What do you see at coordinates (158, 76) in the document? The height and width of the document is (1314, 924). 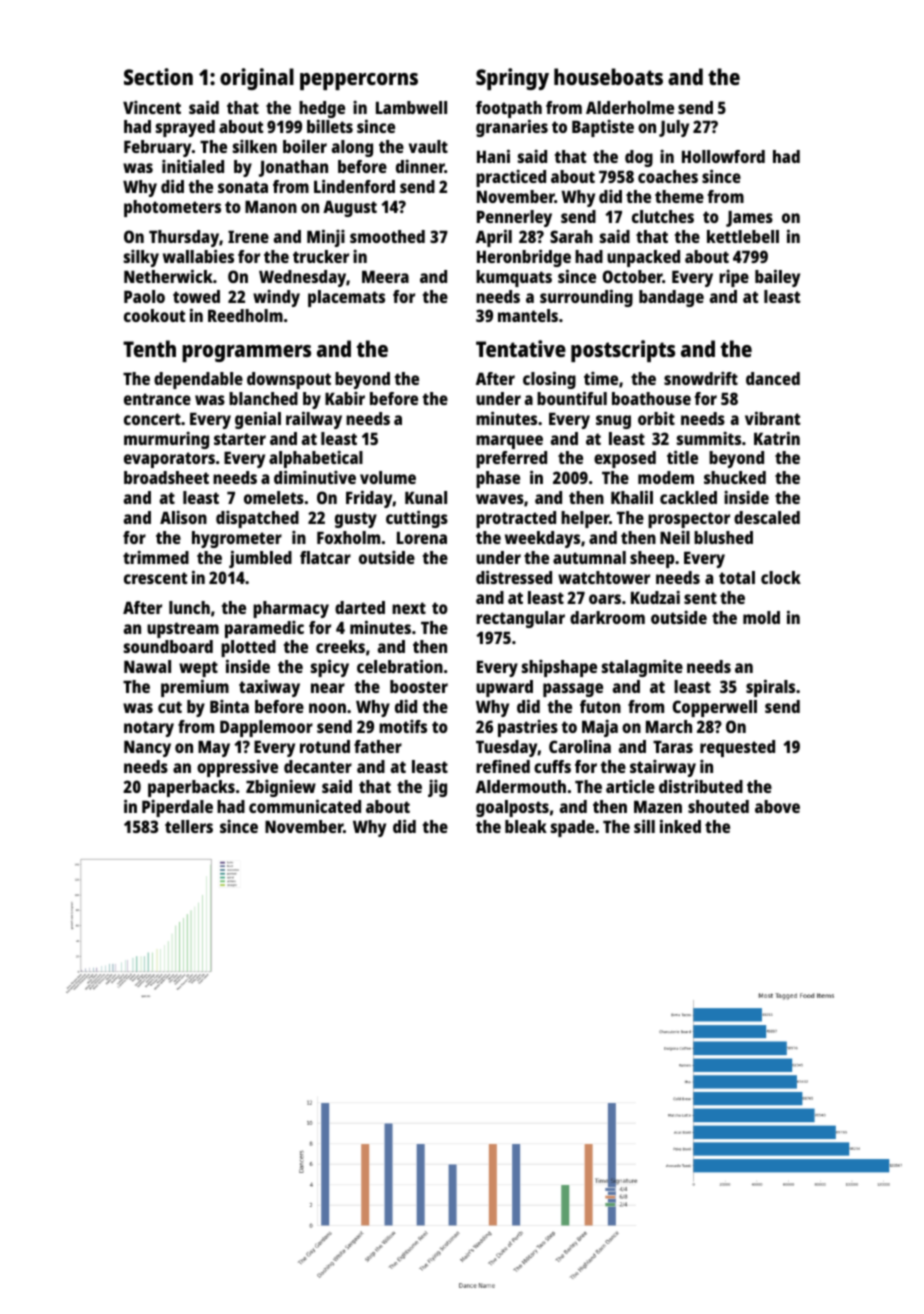 I see `Section` at bounding box center [158, 76].
